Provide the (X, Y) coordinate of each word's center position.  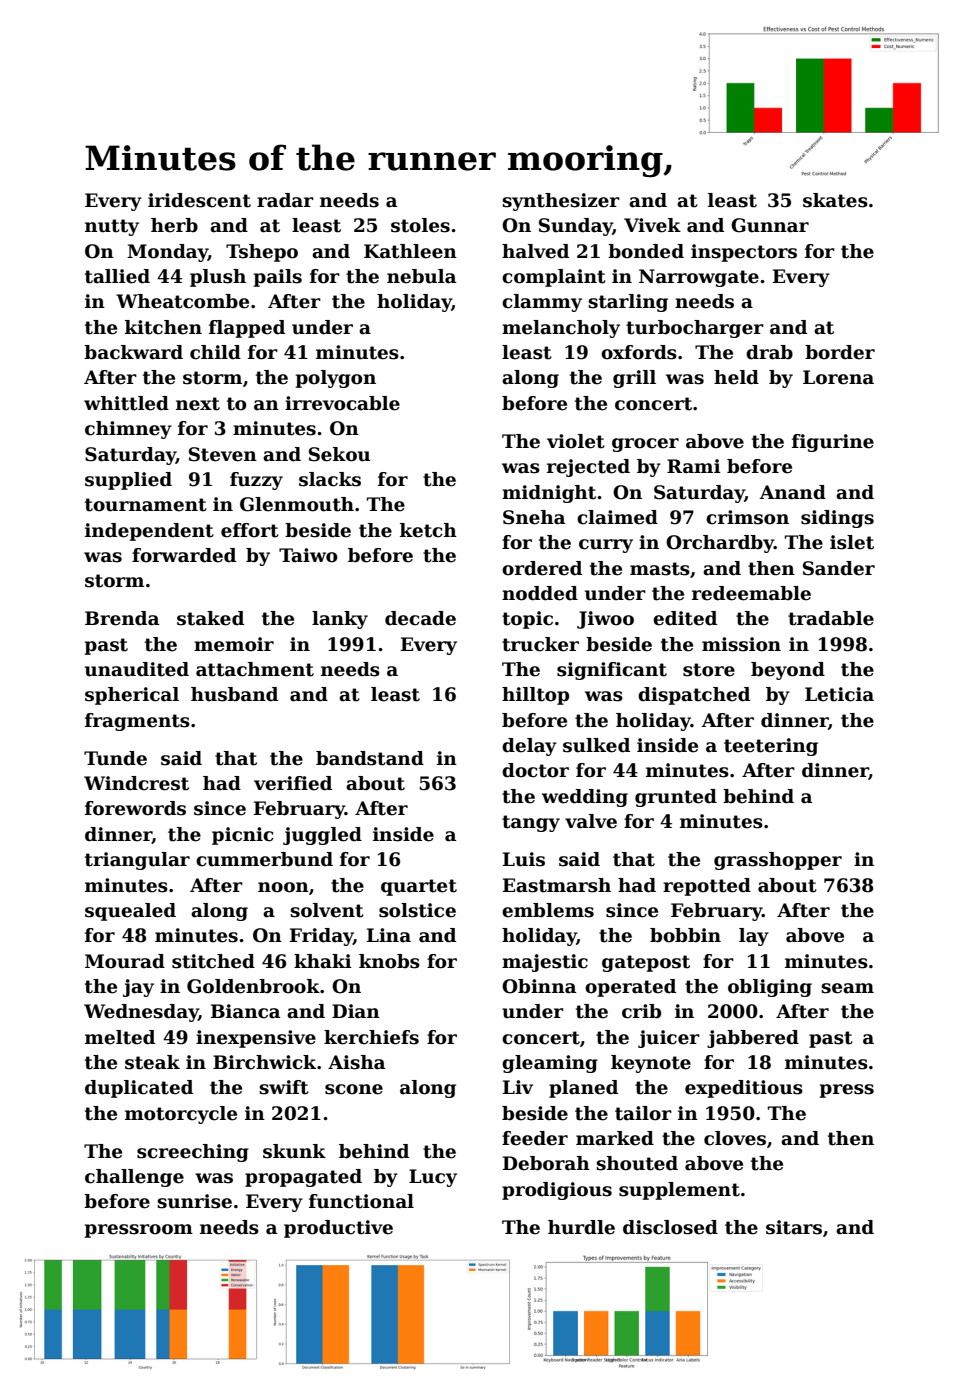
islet (852, 542)
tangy (531, 823)
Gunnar (770, 225)
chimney (128, 430)
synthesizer (561, 202)
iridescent (199, 200)
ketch (428, 530)
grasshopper (778, 861)
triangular (137, 861)
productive (338, 1229)
